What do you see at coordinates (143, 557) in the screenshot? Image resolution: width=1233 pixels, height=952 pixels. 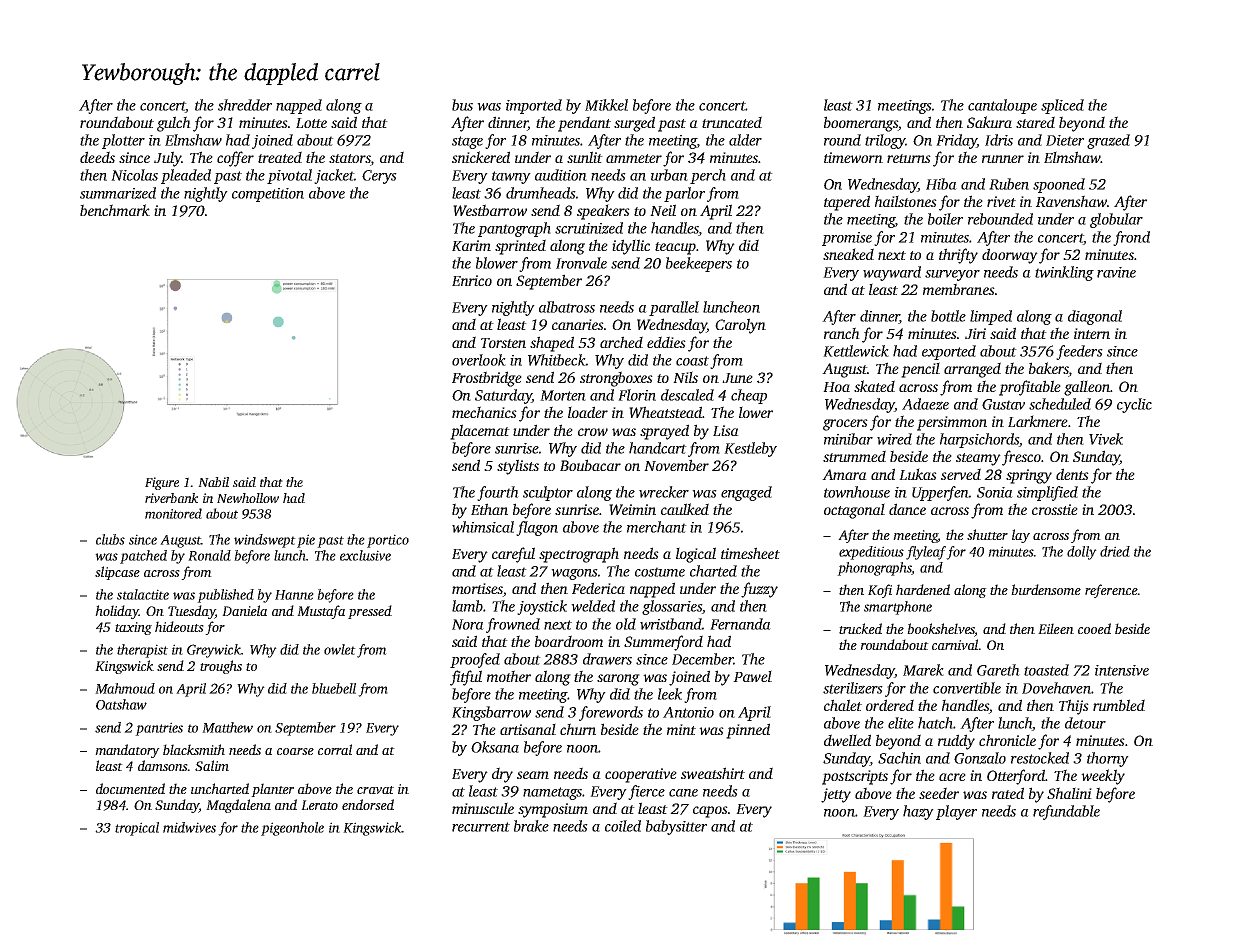 I see `patched` at bounding box center [143, 557].
